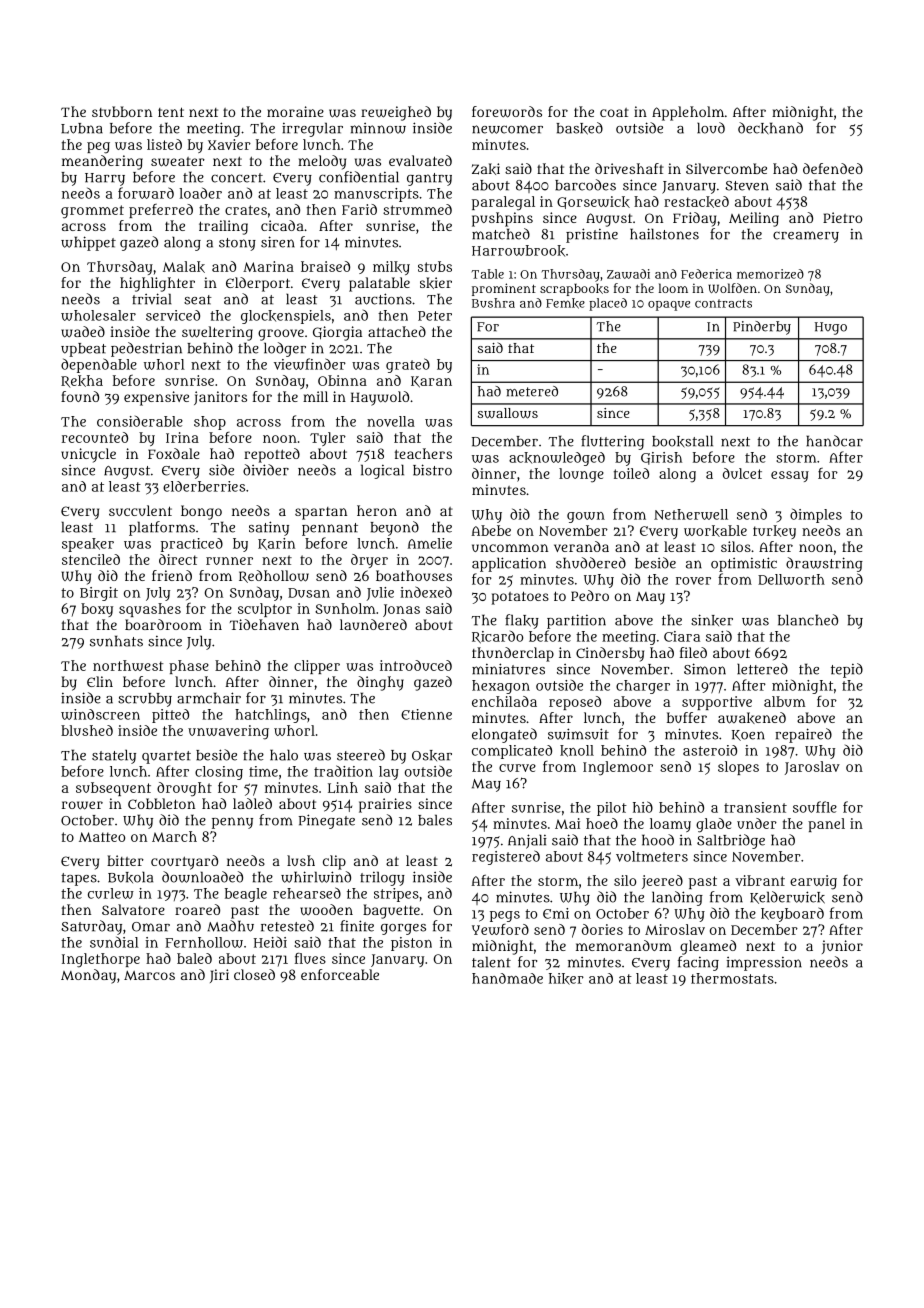  Describe the element at coordinates (295, 111) in the page. I see `moraine` at that location.
